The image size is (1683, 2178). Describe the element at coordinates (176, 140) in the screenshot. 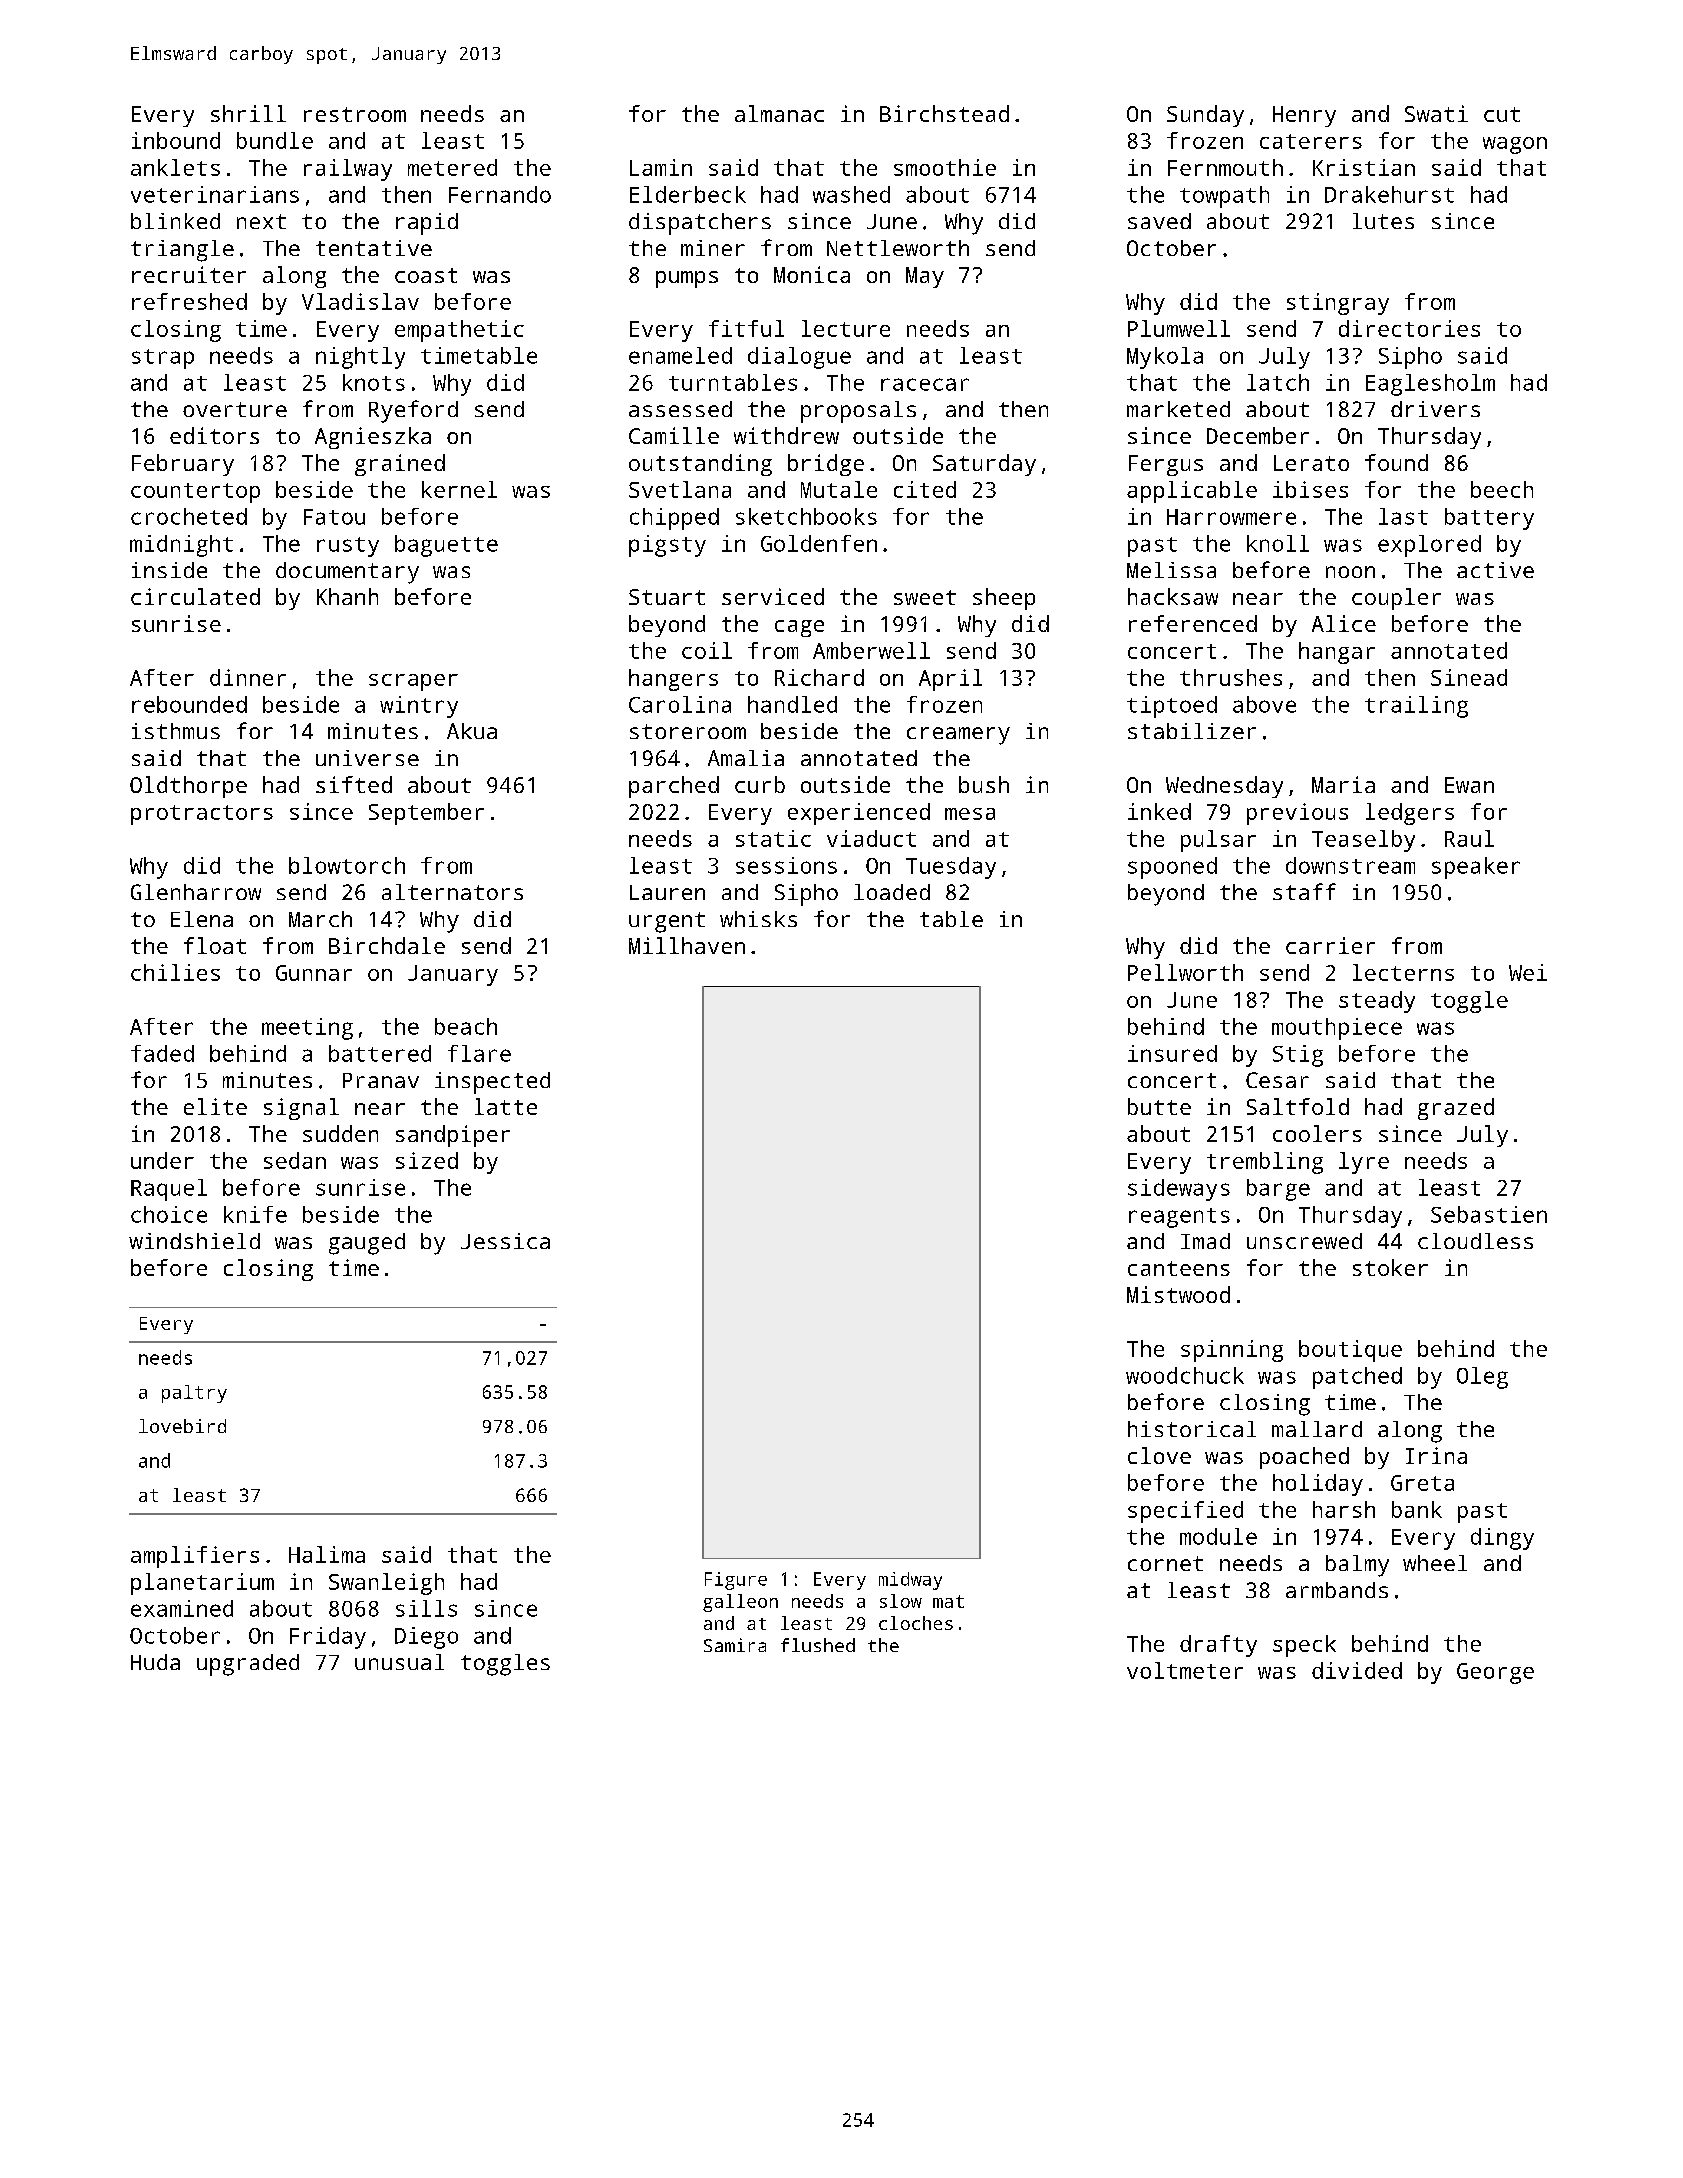

I see `inbound` at that location.
